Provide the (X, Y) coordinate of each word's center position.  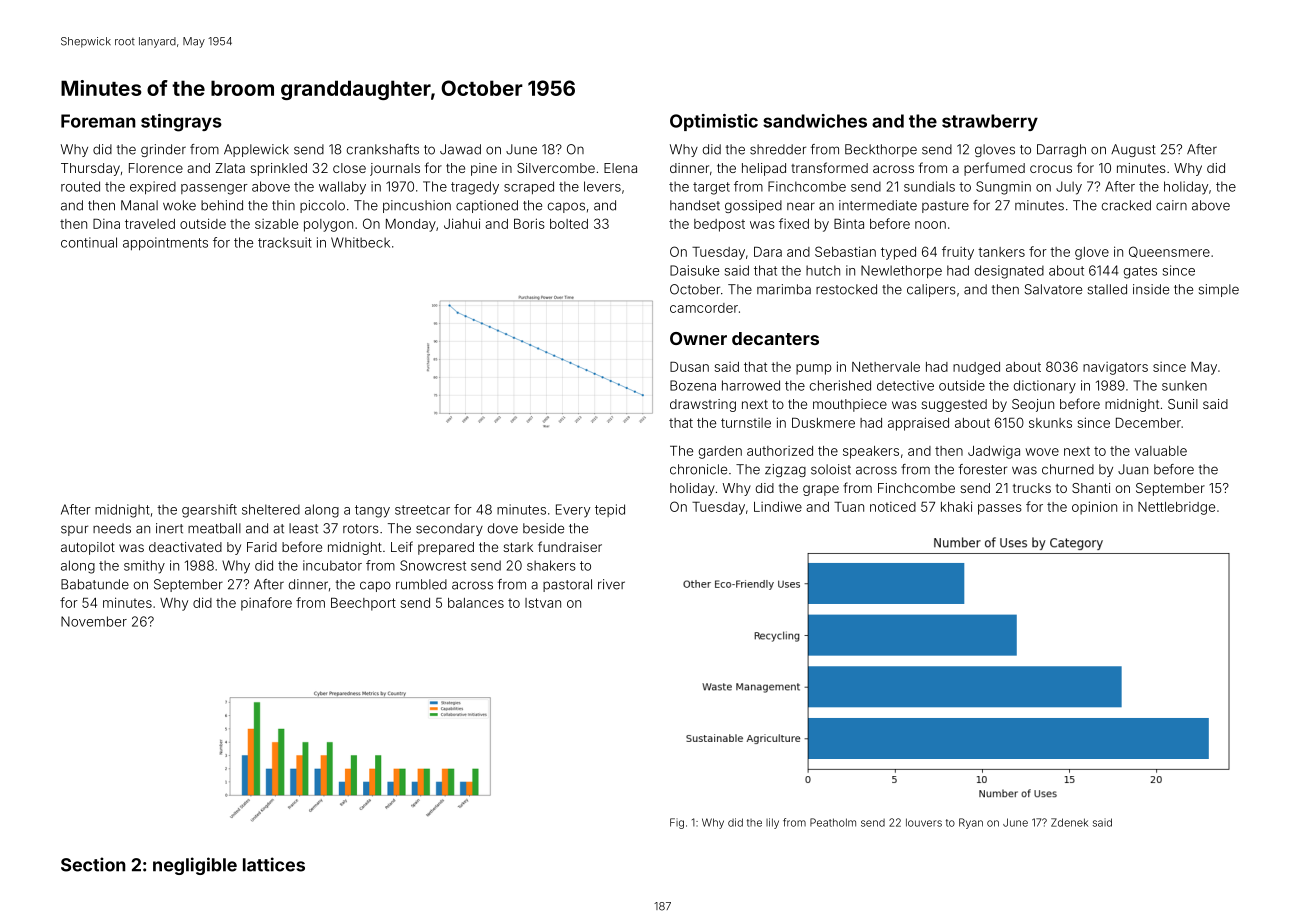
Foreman (98, 121)
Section (93, 864)
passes (1000, 509)
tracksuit (285, 242)
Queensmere (1169, 252)
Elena (620, 168)
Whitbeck (360, 242)
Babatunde (95, 584)
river (611, 584)
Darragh (1061, 150)
